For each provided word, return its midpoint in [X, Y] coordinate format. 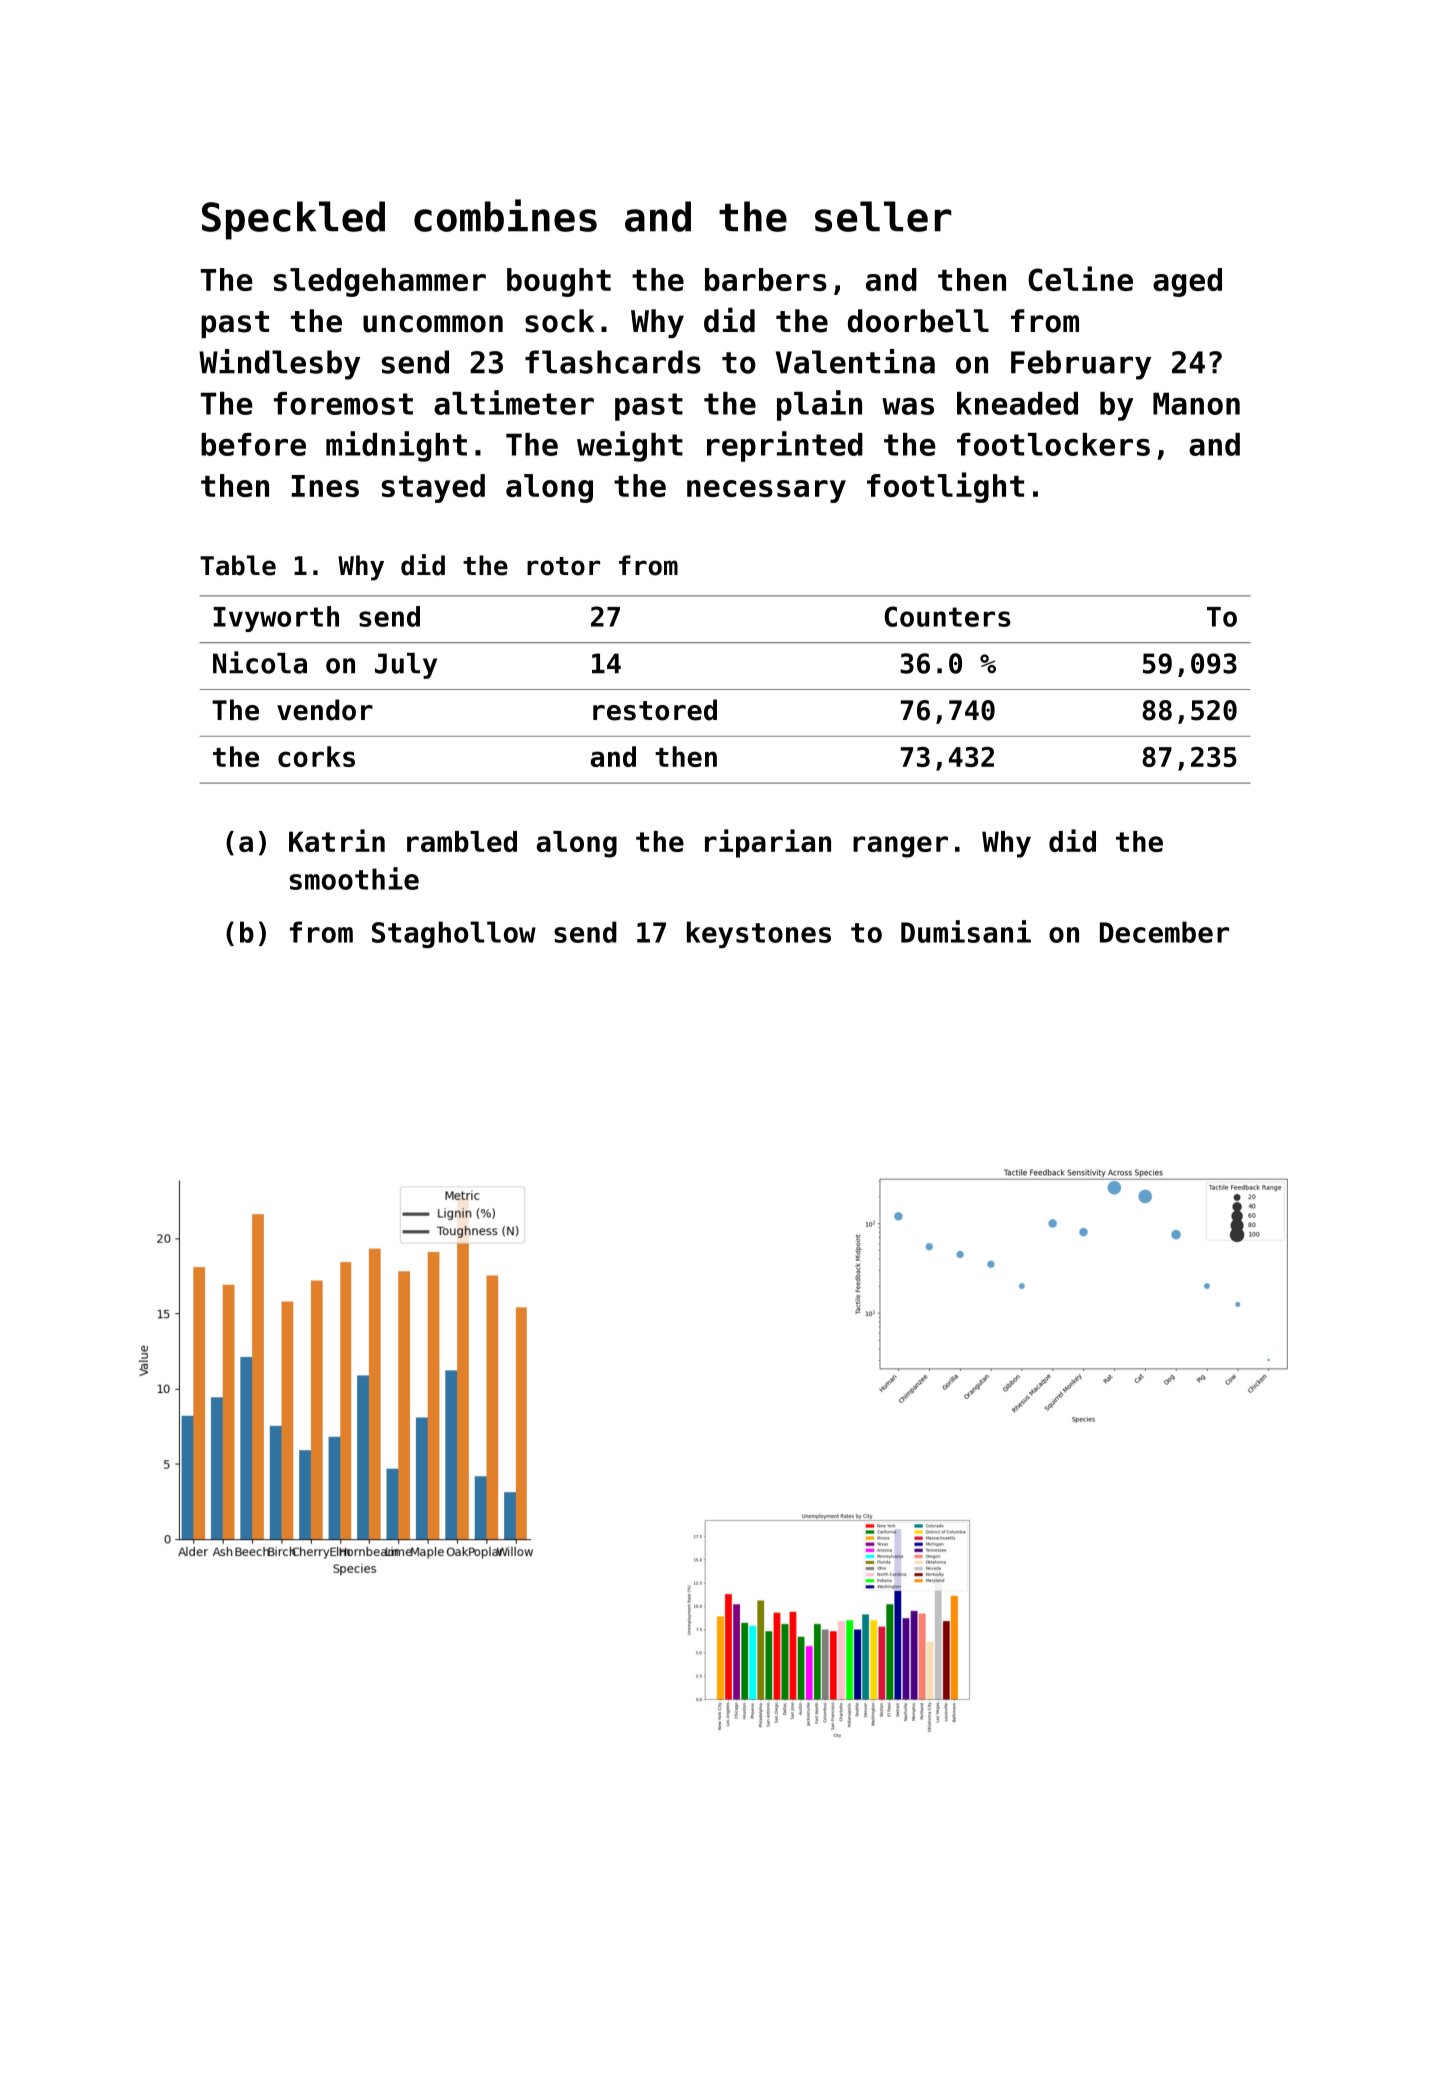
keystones [759, 934]
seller [883, 216]
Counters [947, 616]
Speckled [293, 220]
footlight [945, 487]
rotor [563, 566]
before [253, 444]
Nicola [260, 662]
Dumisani [966, 931]
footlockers [1053, 444]
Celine [1080, 278]
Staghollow [454, 934]
